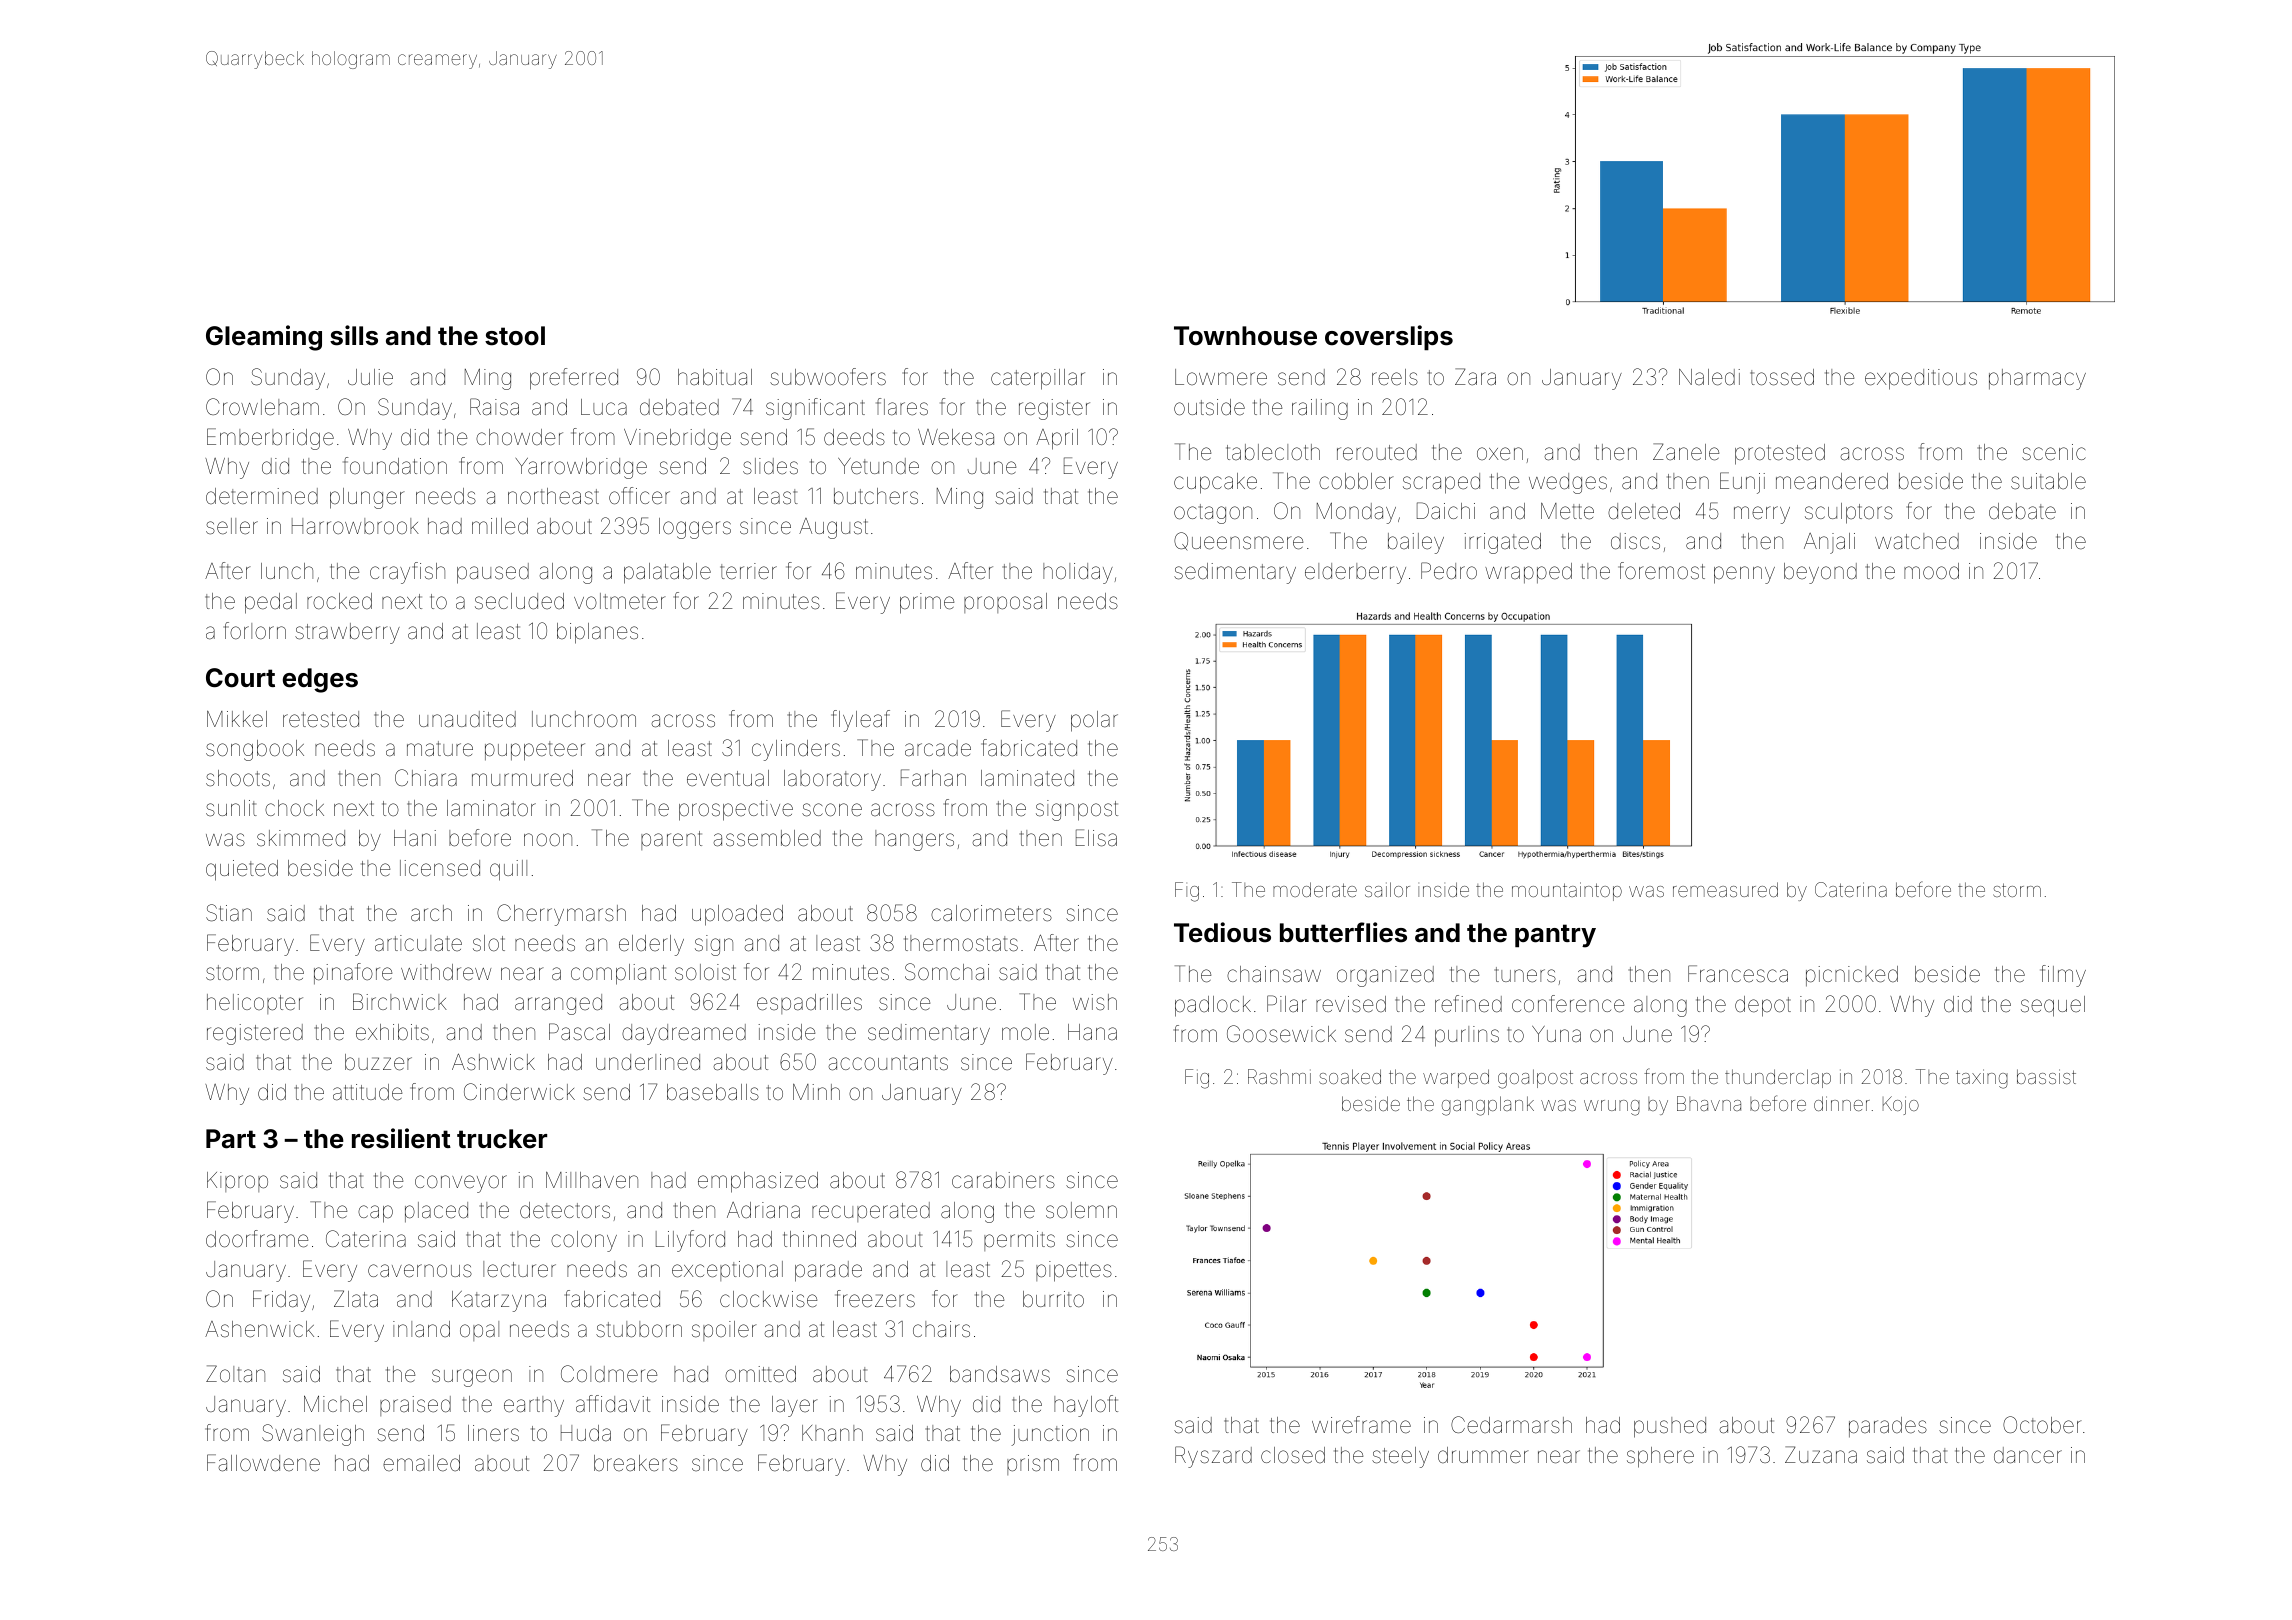  What do you see at coordinates (1245, 336) in the page?
I see `Townhouse` at bounding box center [1245, 336].
